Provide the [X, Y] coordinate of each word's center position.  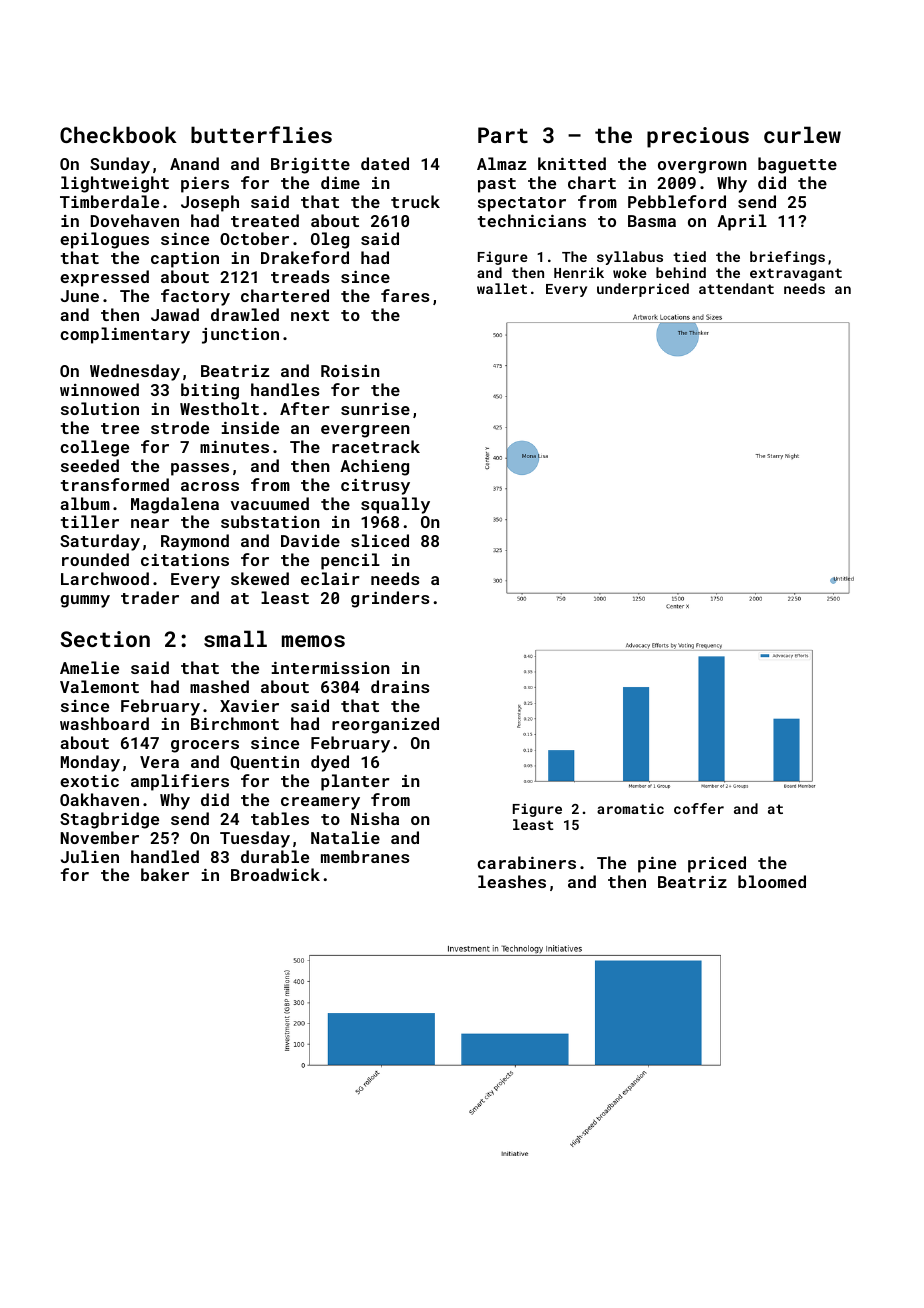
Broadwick [275, 874]
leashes [512, 881]
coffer [699, 808]
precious [698, 137]
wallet [502, 288]
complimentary [125, 335]
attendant [736, 288]
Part [503, 135]
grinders [390, 599]
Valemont [99, 686]
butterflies [261, 134]
